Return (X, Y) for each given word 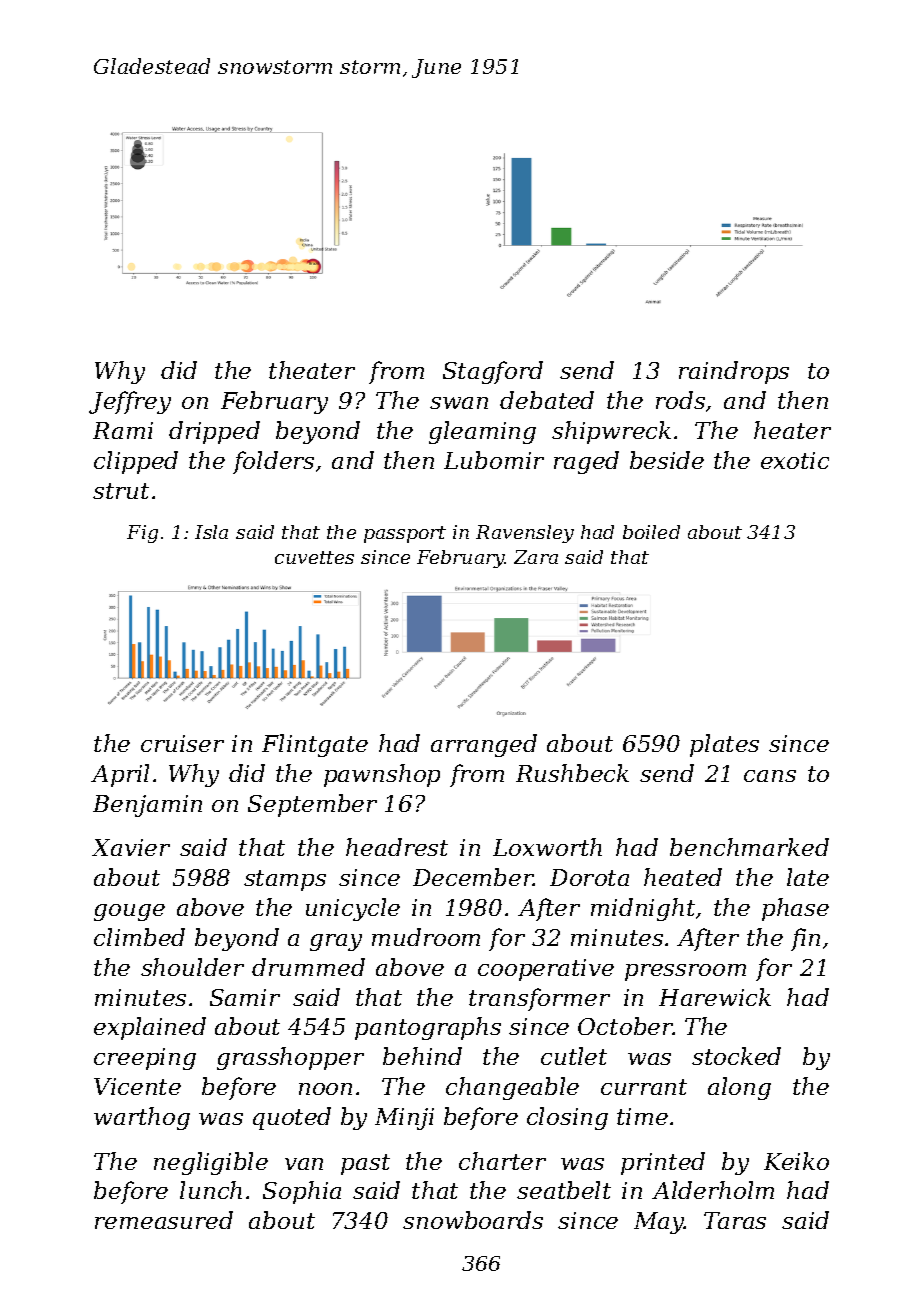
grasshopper (290, 1058)
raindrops (734, 372)
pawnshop (382, 775)
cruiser (182, 743)
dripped (214, 432)
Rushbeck (572, 773)
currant (644, 1087)
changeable (512, 1088)
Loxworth (547, 847)
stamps (285, 880)
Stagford (493, 372)
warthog (142, 1118)
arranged (484, 745)
